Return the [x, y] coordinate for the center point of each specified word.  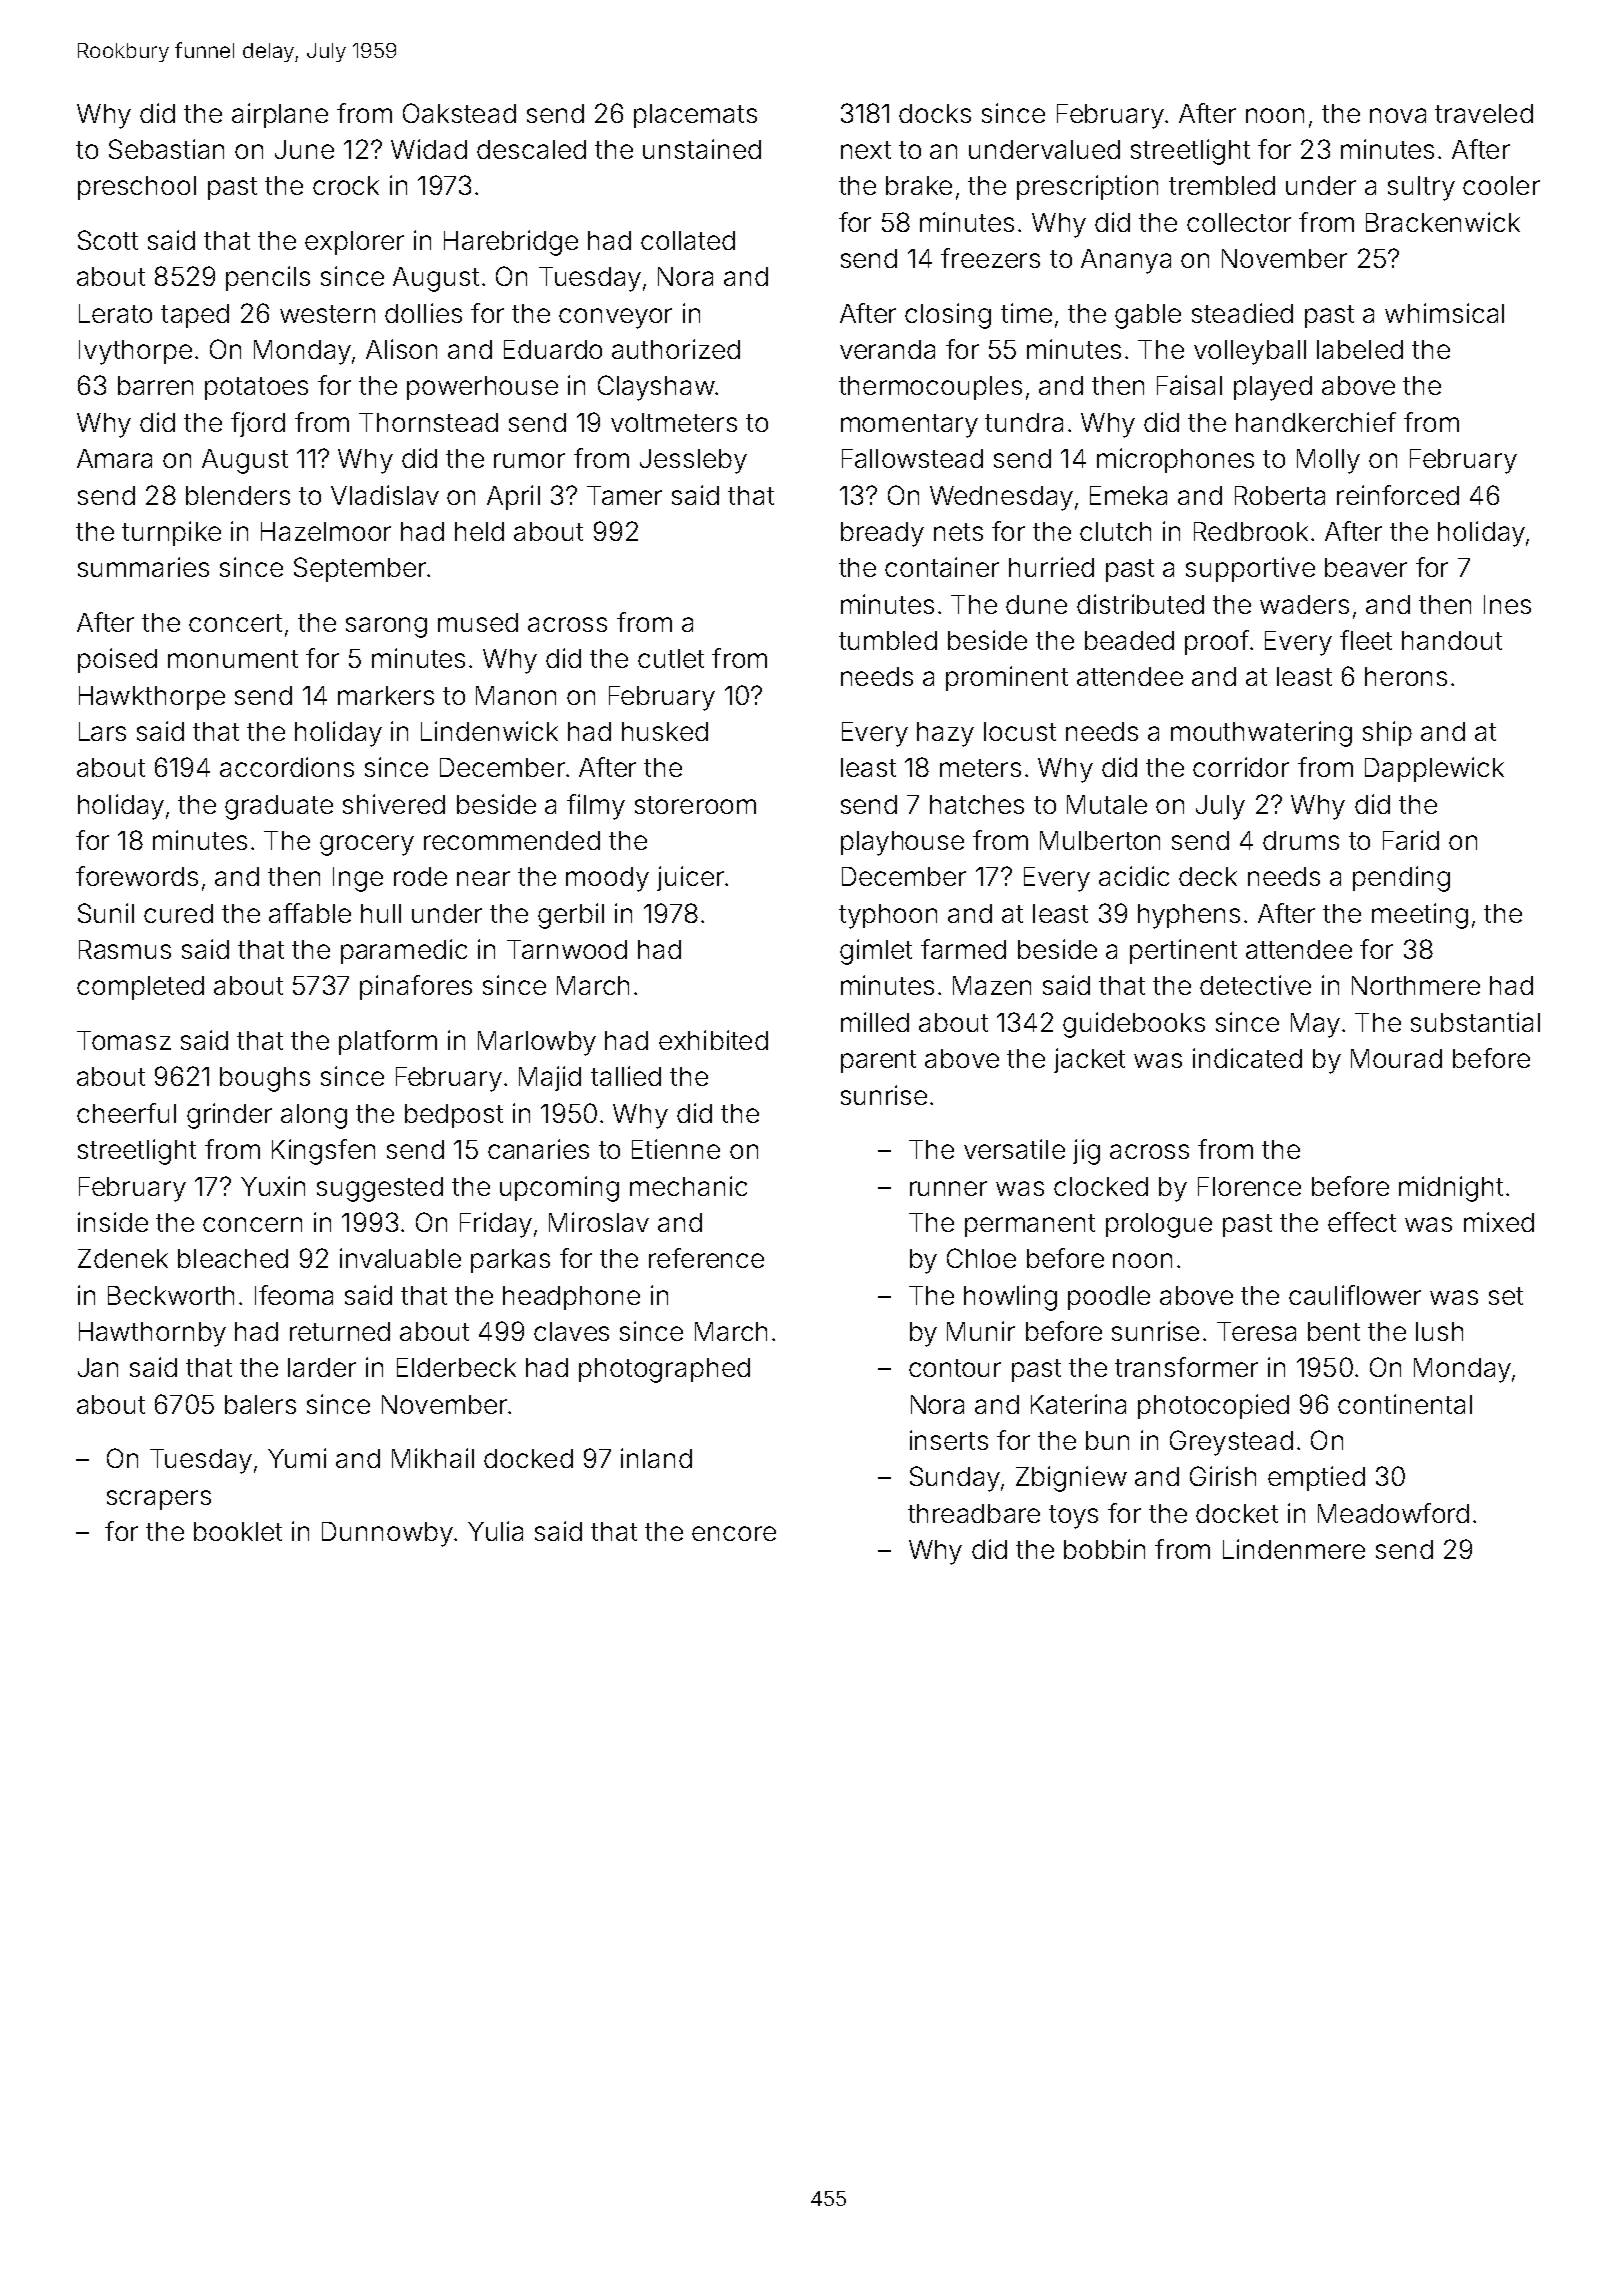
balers [260, 1404]
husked [665, 731]
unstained [702, 149]
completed [140, 988]
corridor [1241, 767]
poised [117, 660]
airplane [280, 115]
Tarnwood [567, 949]
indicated [1247, 1058]
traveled [1484, 113]
